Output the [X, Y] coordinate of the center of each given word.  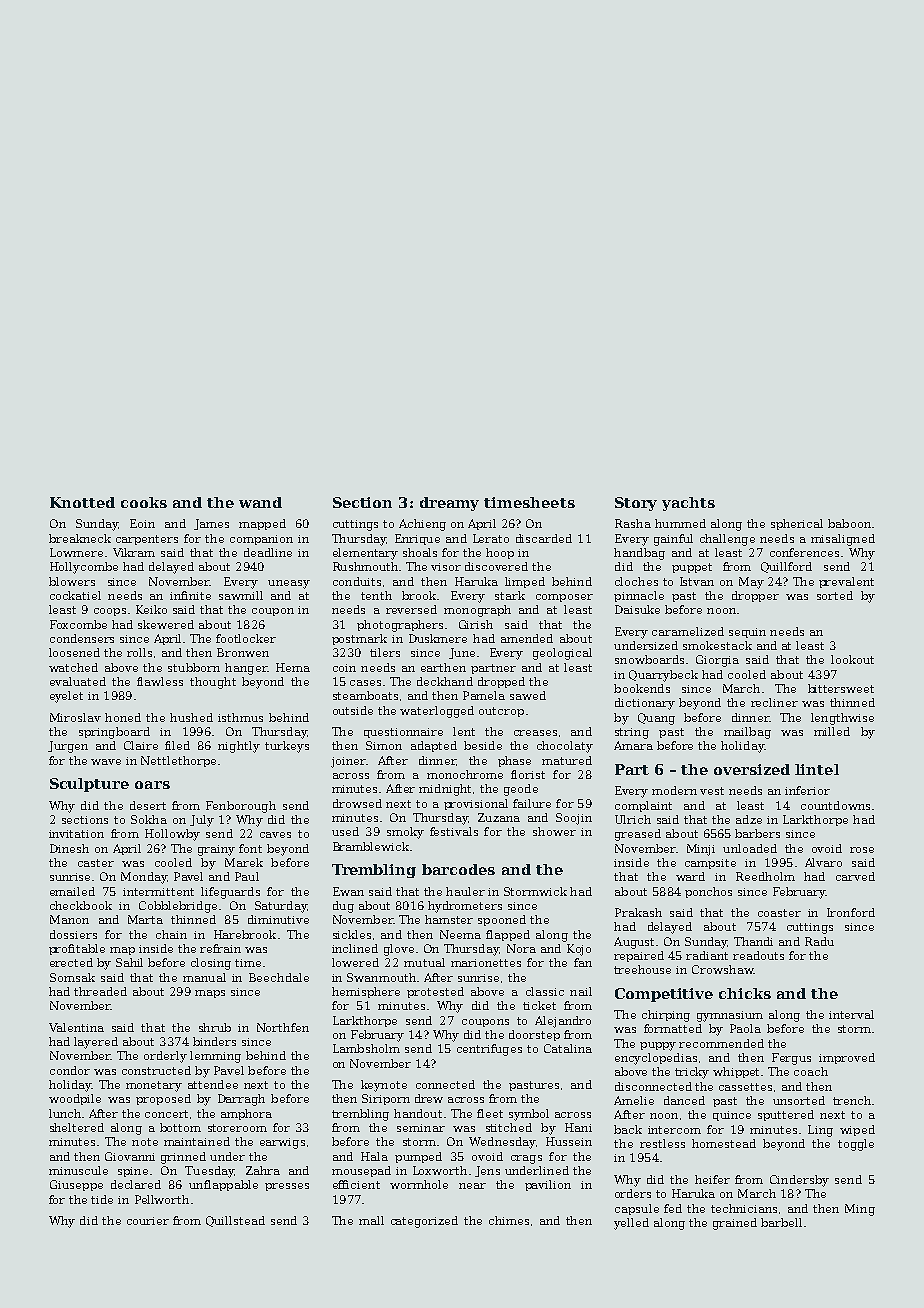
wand [260, 502]
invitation [76, 834]
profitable [77, 949]
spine [133, 1172]
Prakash [638, 912]
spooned [502, 920]
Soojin [574, 819]
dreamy [449, 504]
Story [636, 504]
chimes [509, 1220]
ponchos [708, 892]
